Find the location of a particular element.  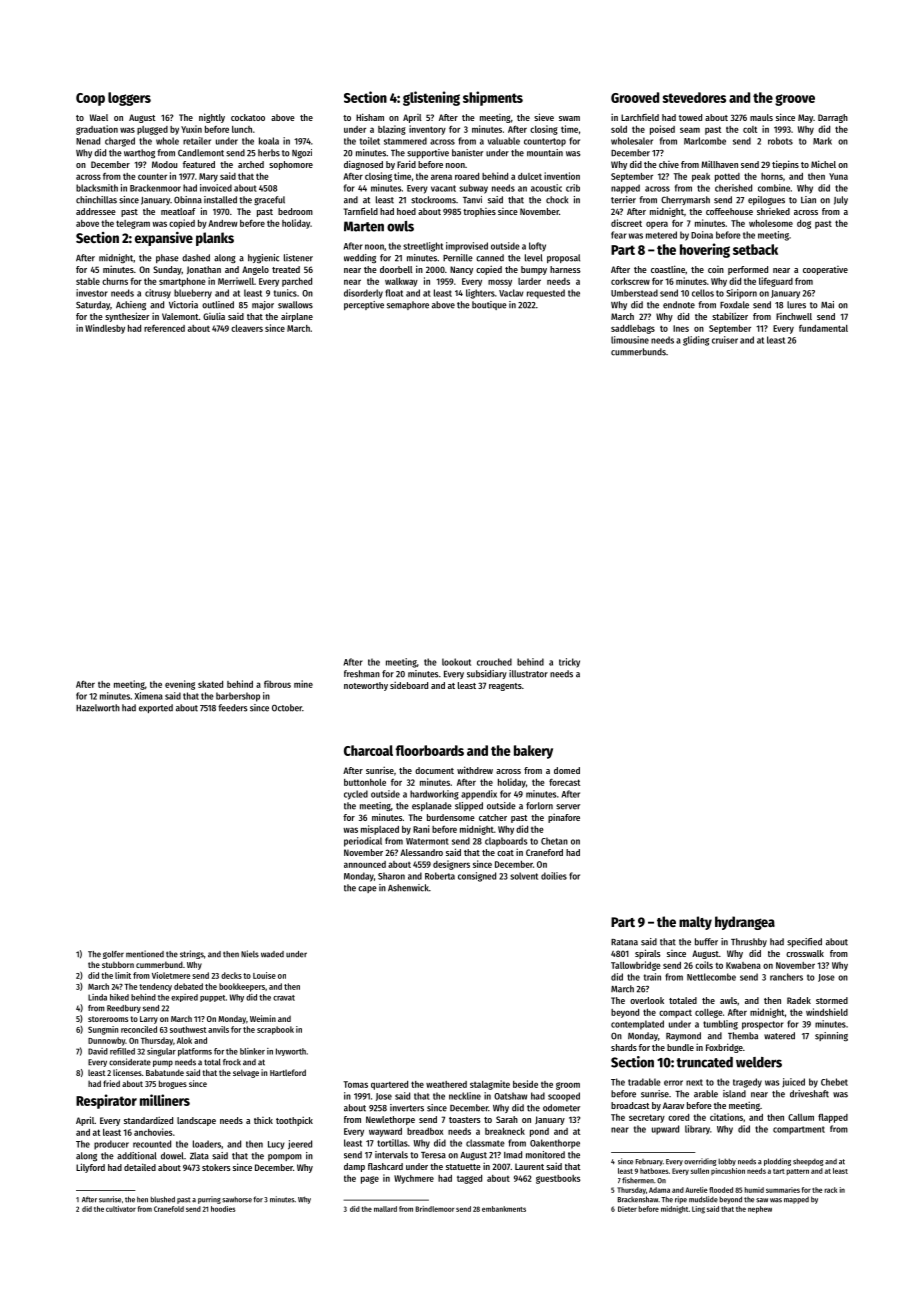

withdrew is located at coordinates (475, 770).
